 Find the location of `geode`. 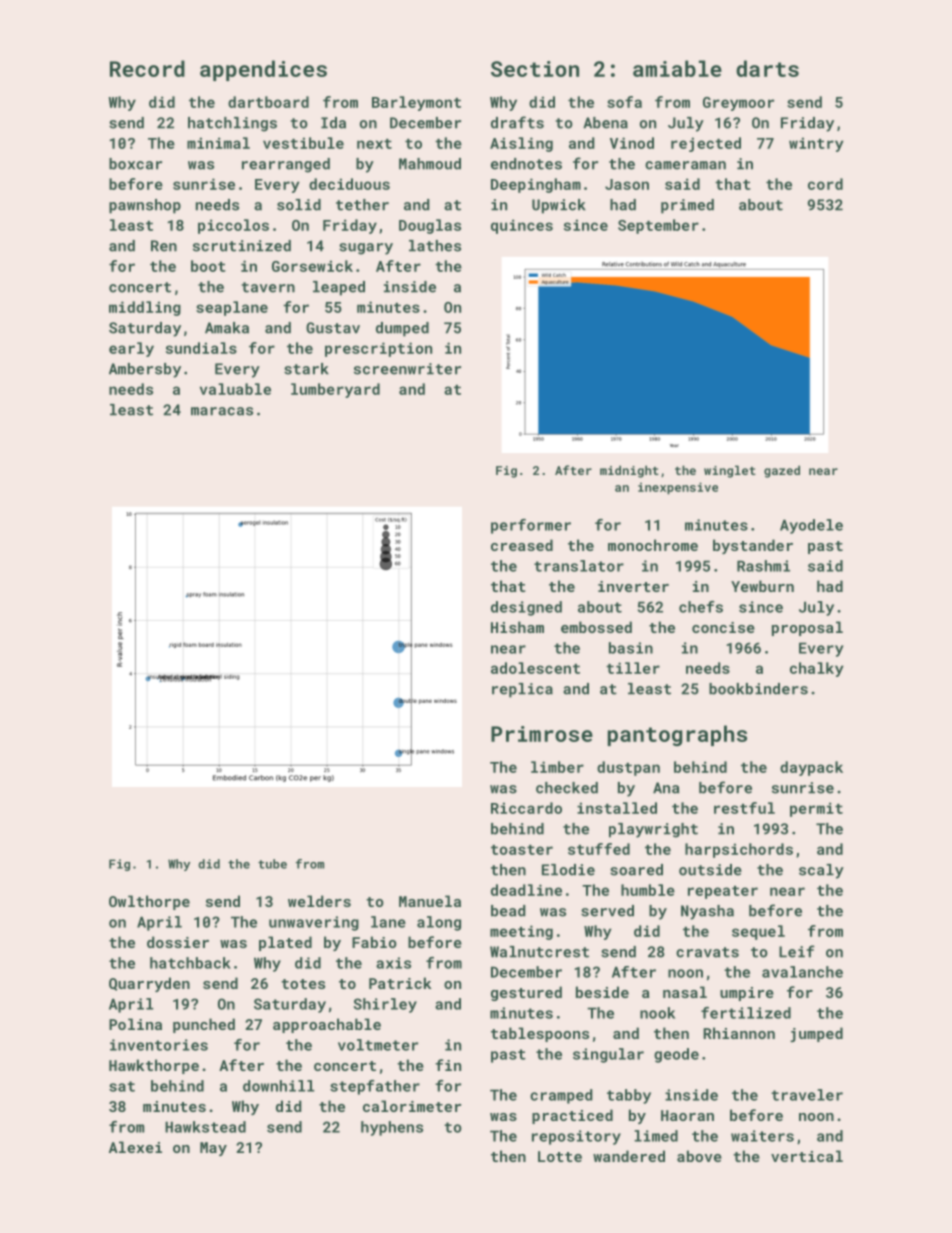

geode is located at coordinates (676, 1055).
